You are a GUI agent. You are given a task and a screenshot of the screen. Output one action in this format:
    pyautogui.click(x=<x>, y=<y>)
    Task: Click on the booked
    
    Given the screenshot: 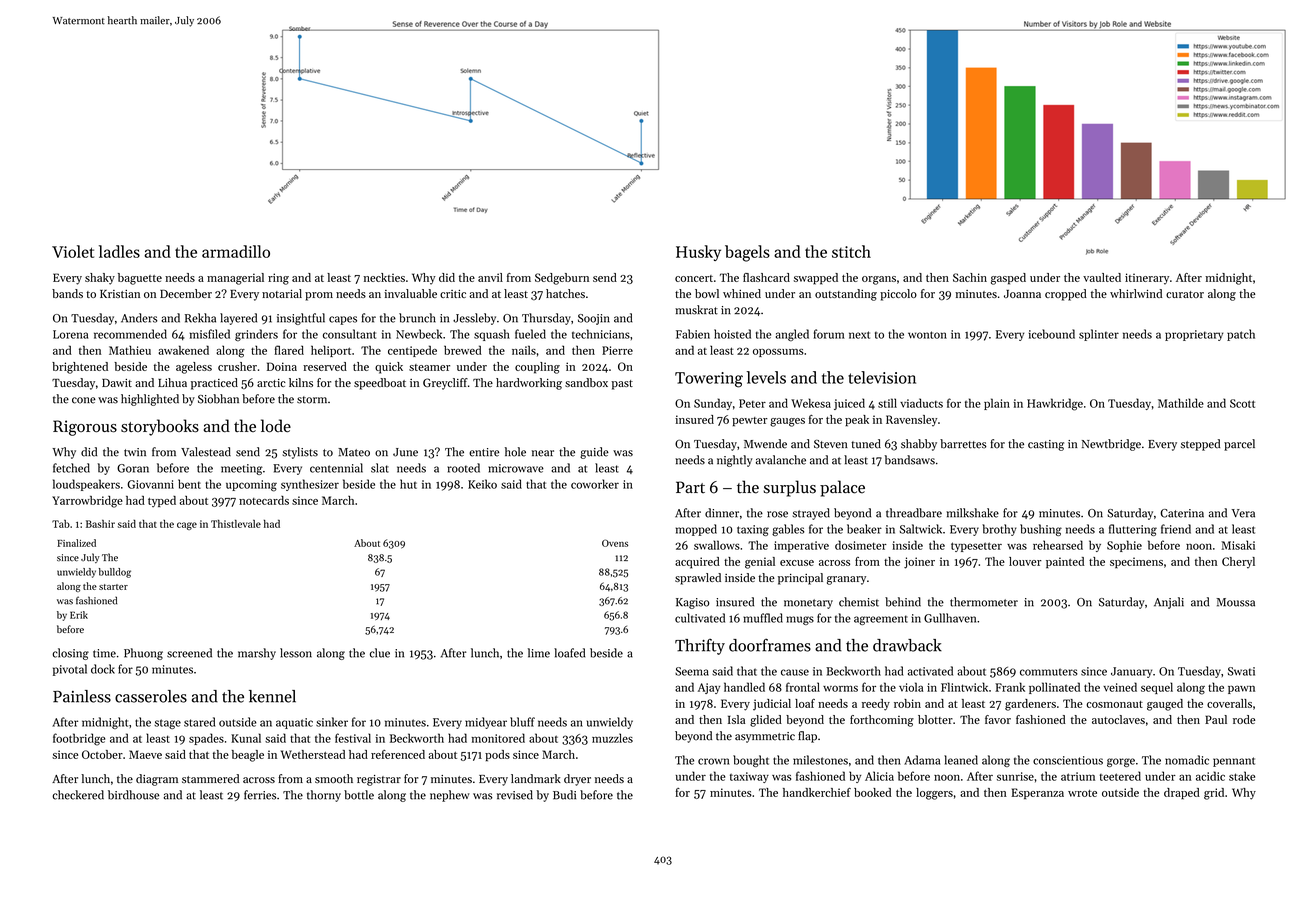 What is the action you would take?
    pyautogui.click(x=872, y=792)
